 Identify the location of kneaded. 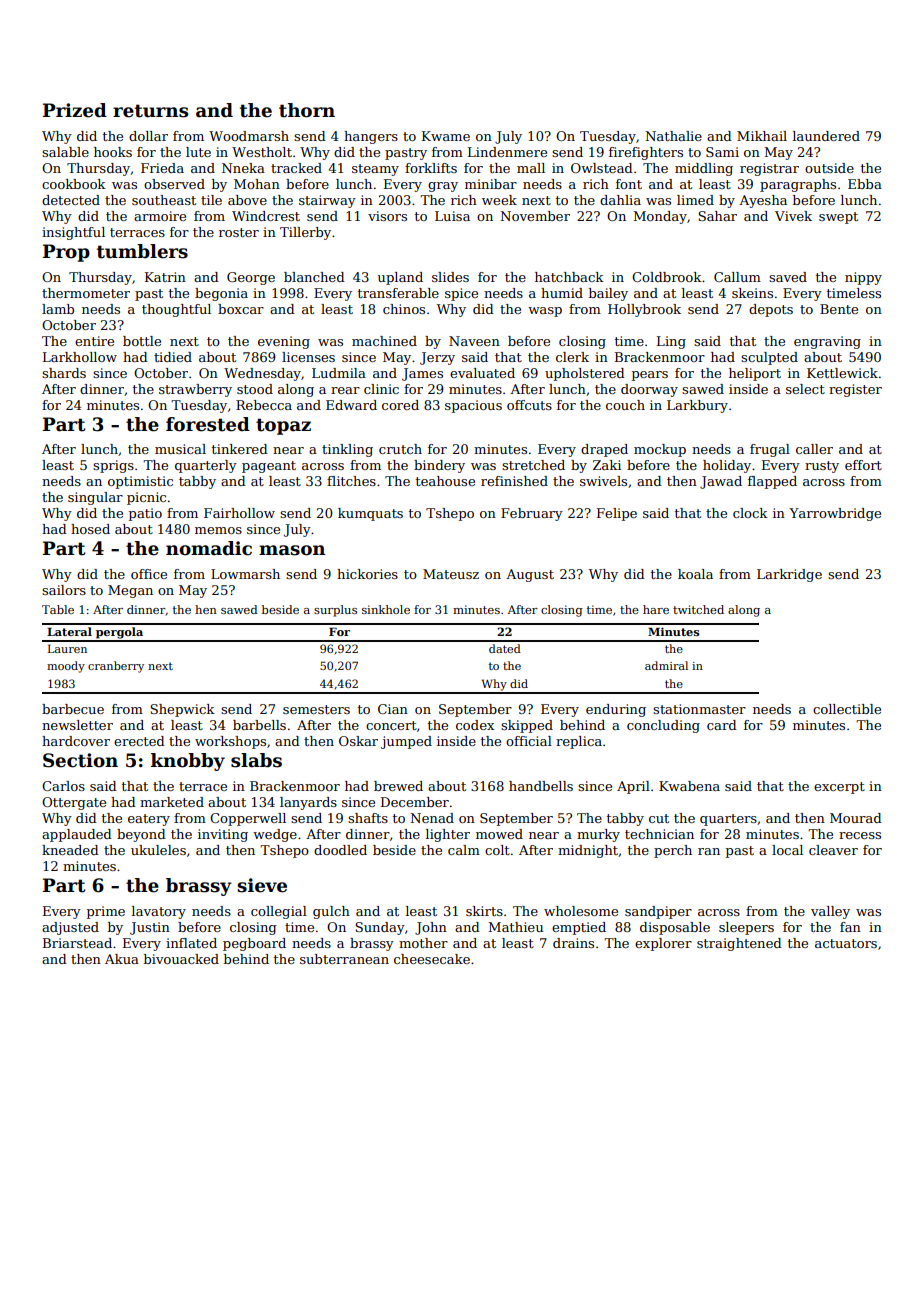
(70, 850).
